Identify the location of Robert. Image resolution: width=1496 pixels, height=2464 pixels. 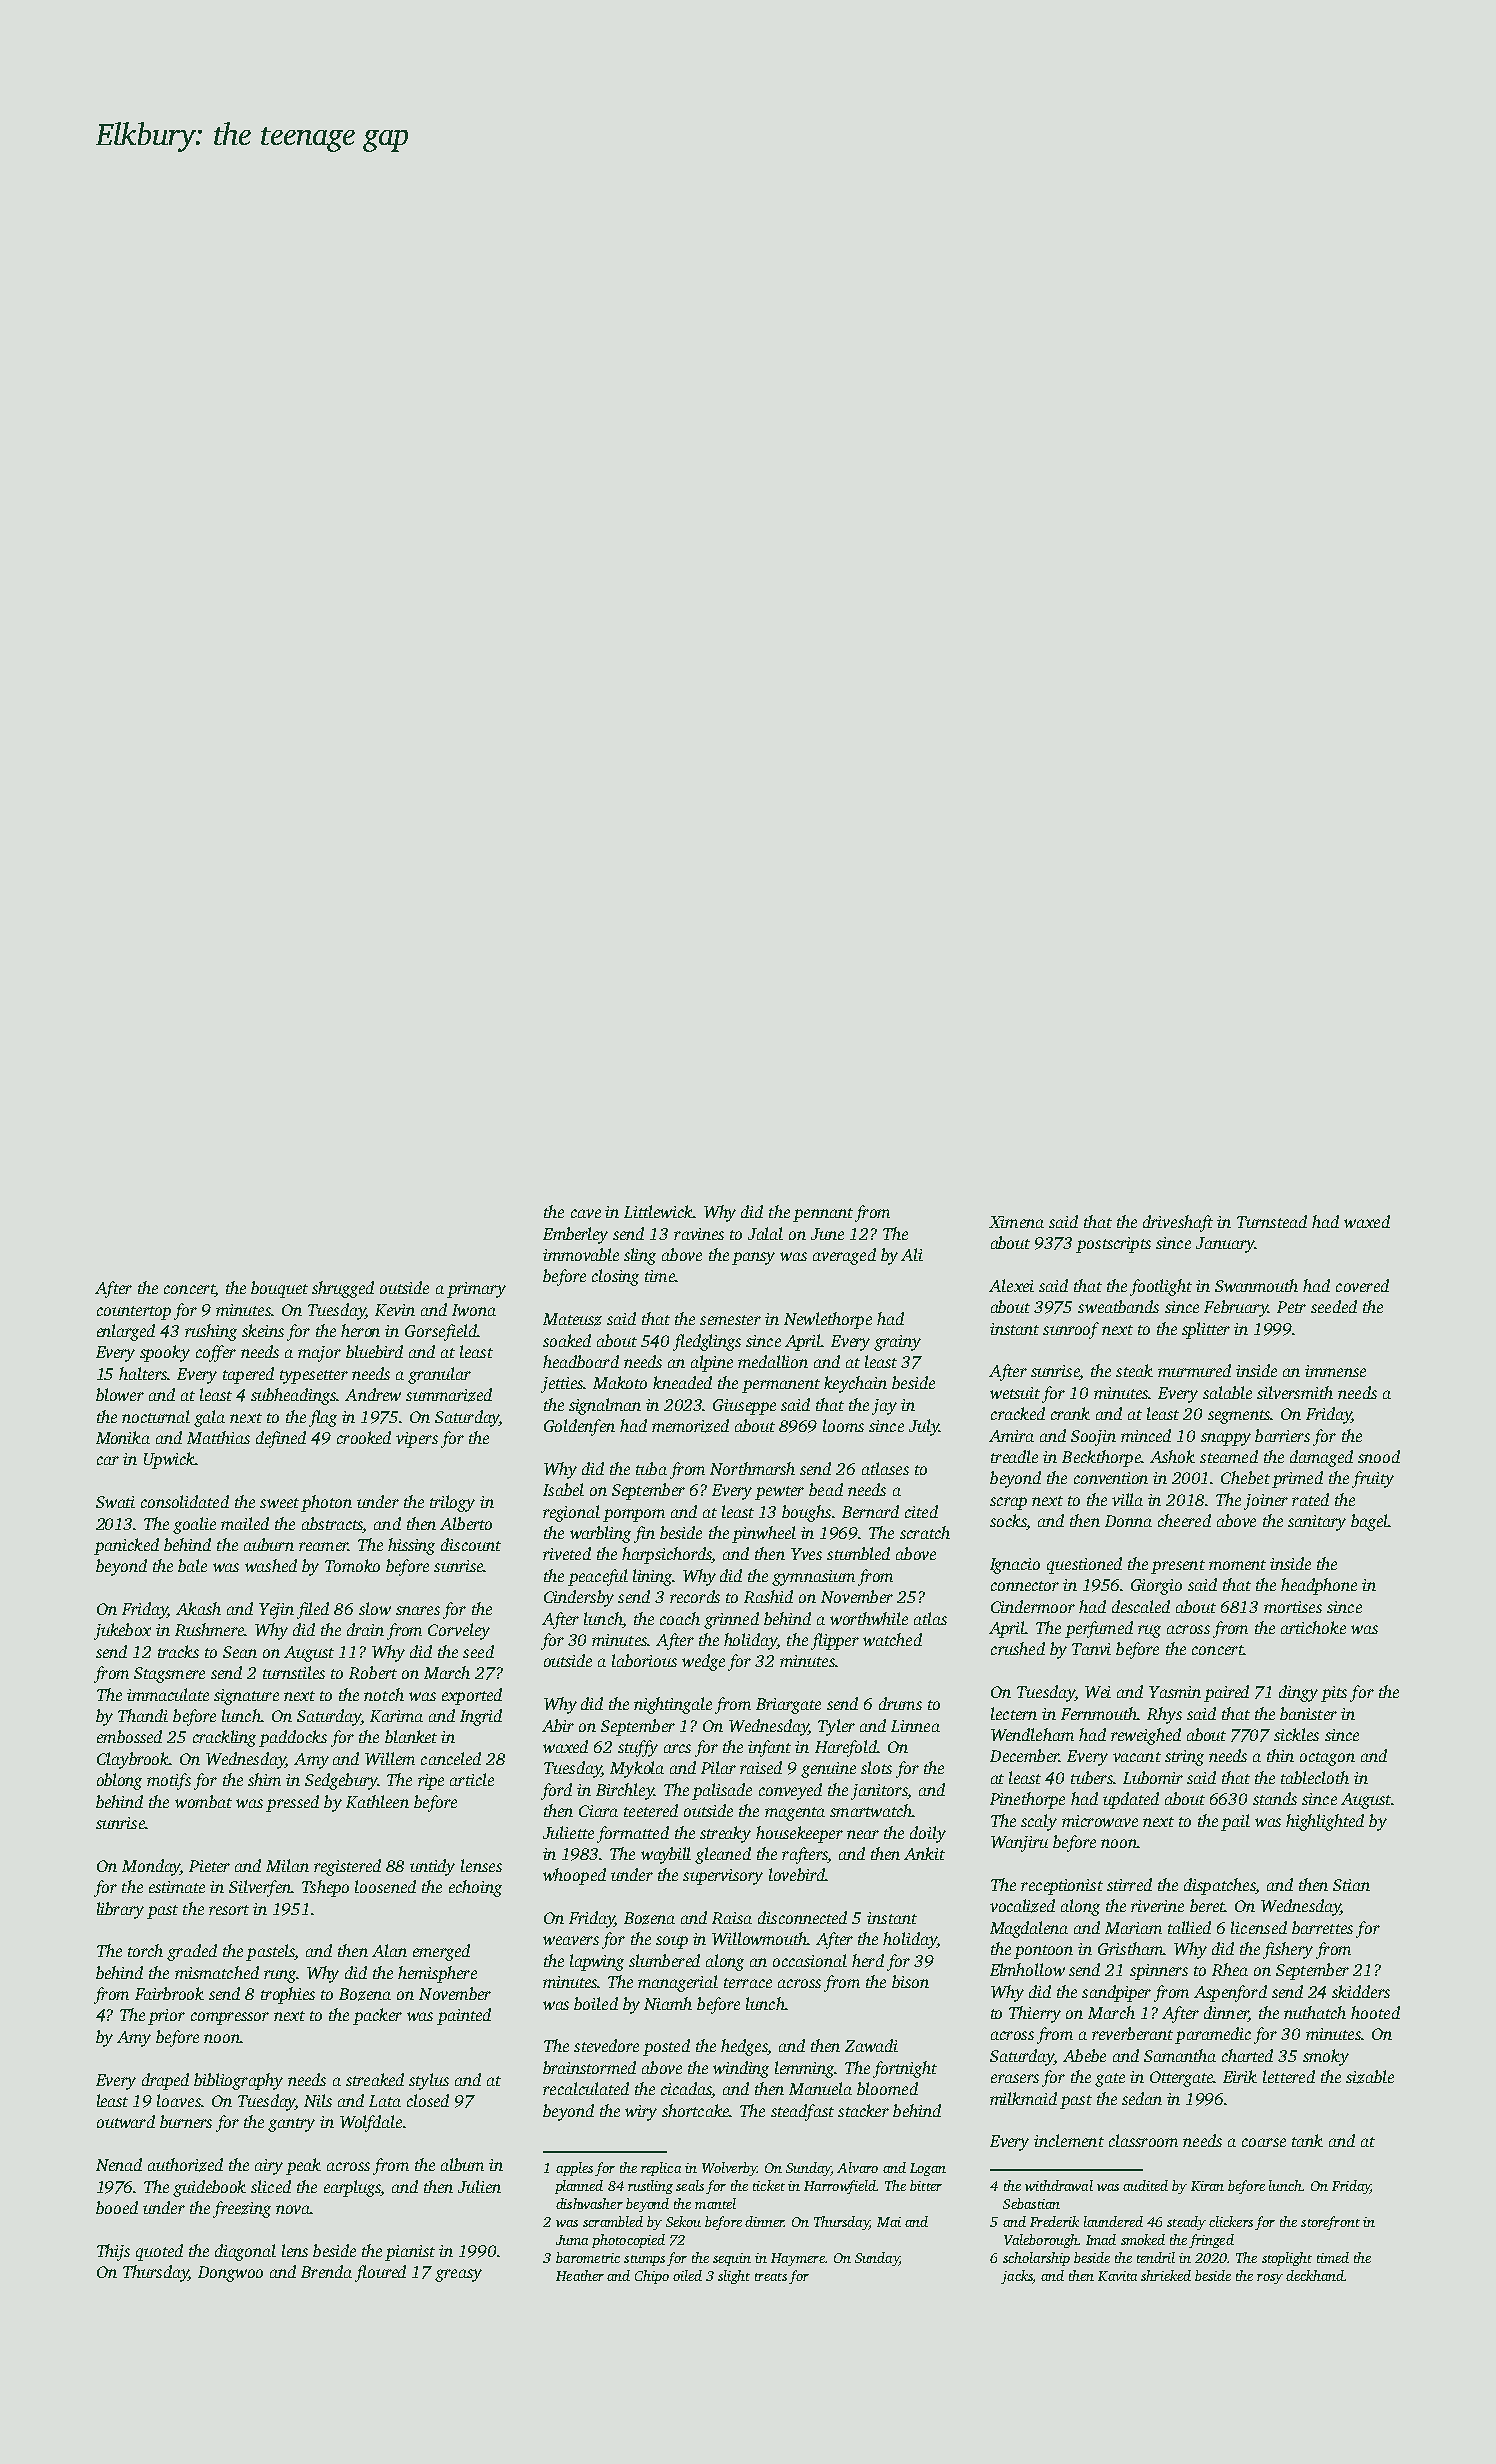
(373, 1672).
